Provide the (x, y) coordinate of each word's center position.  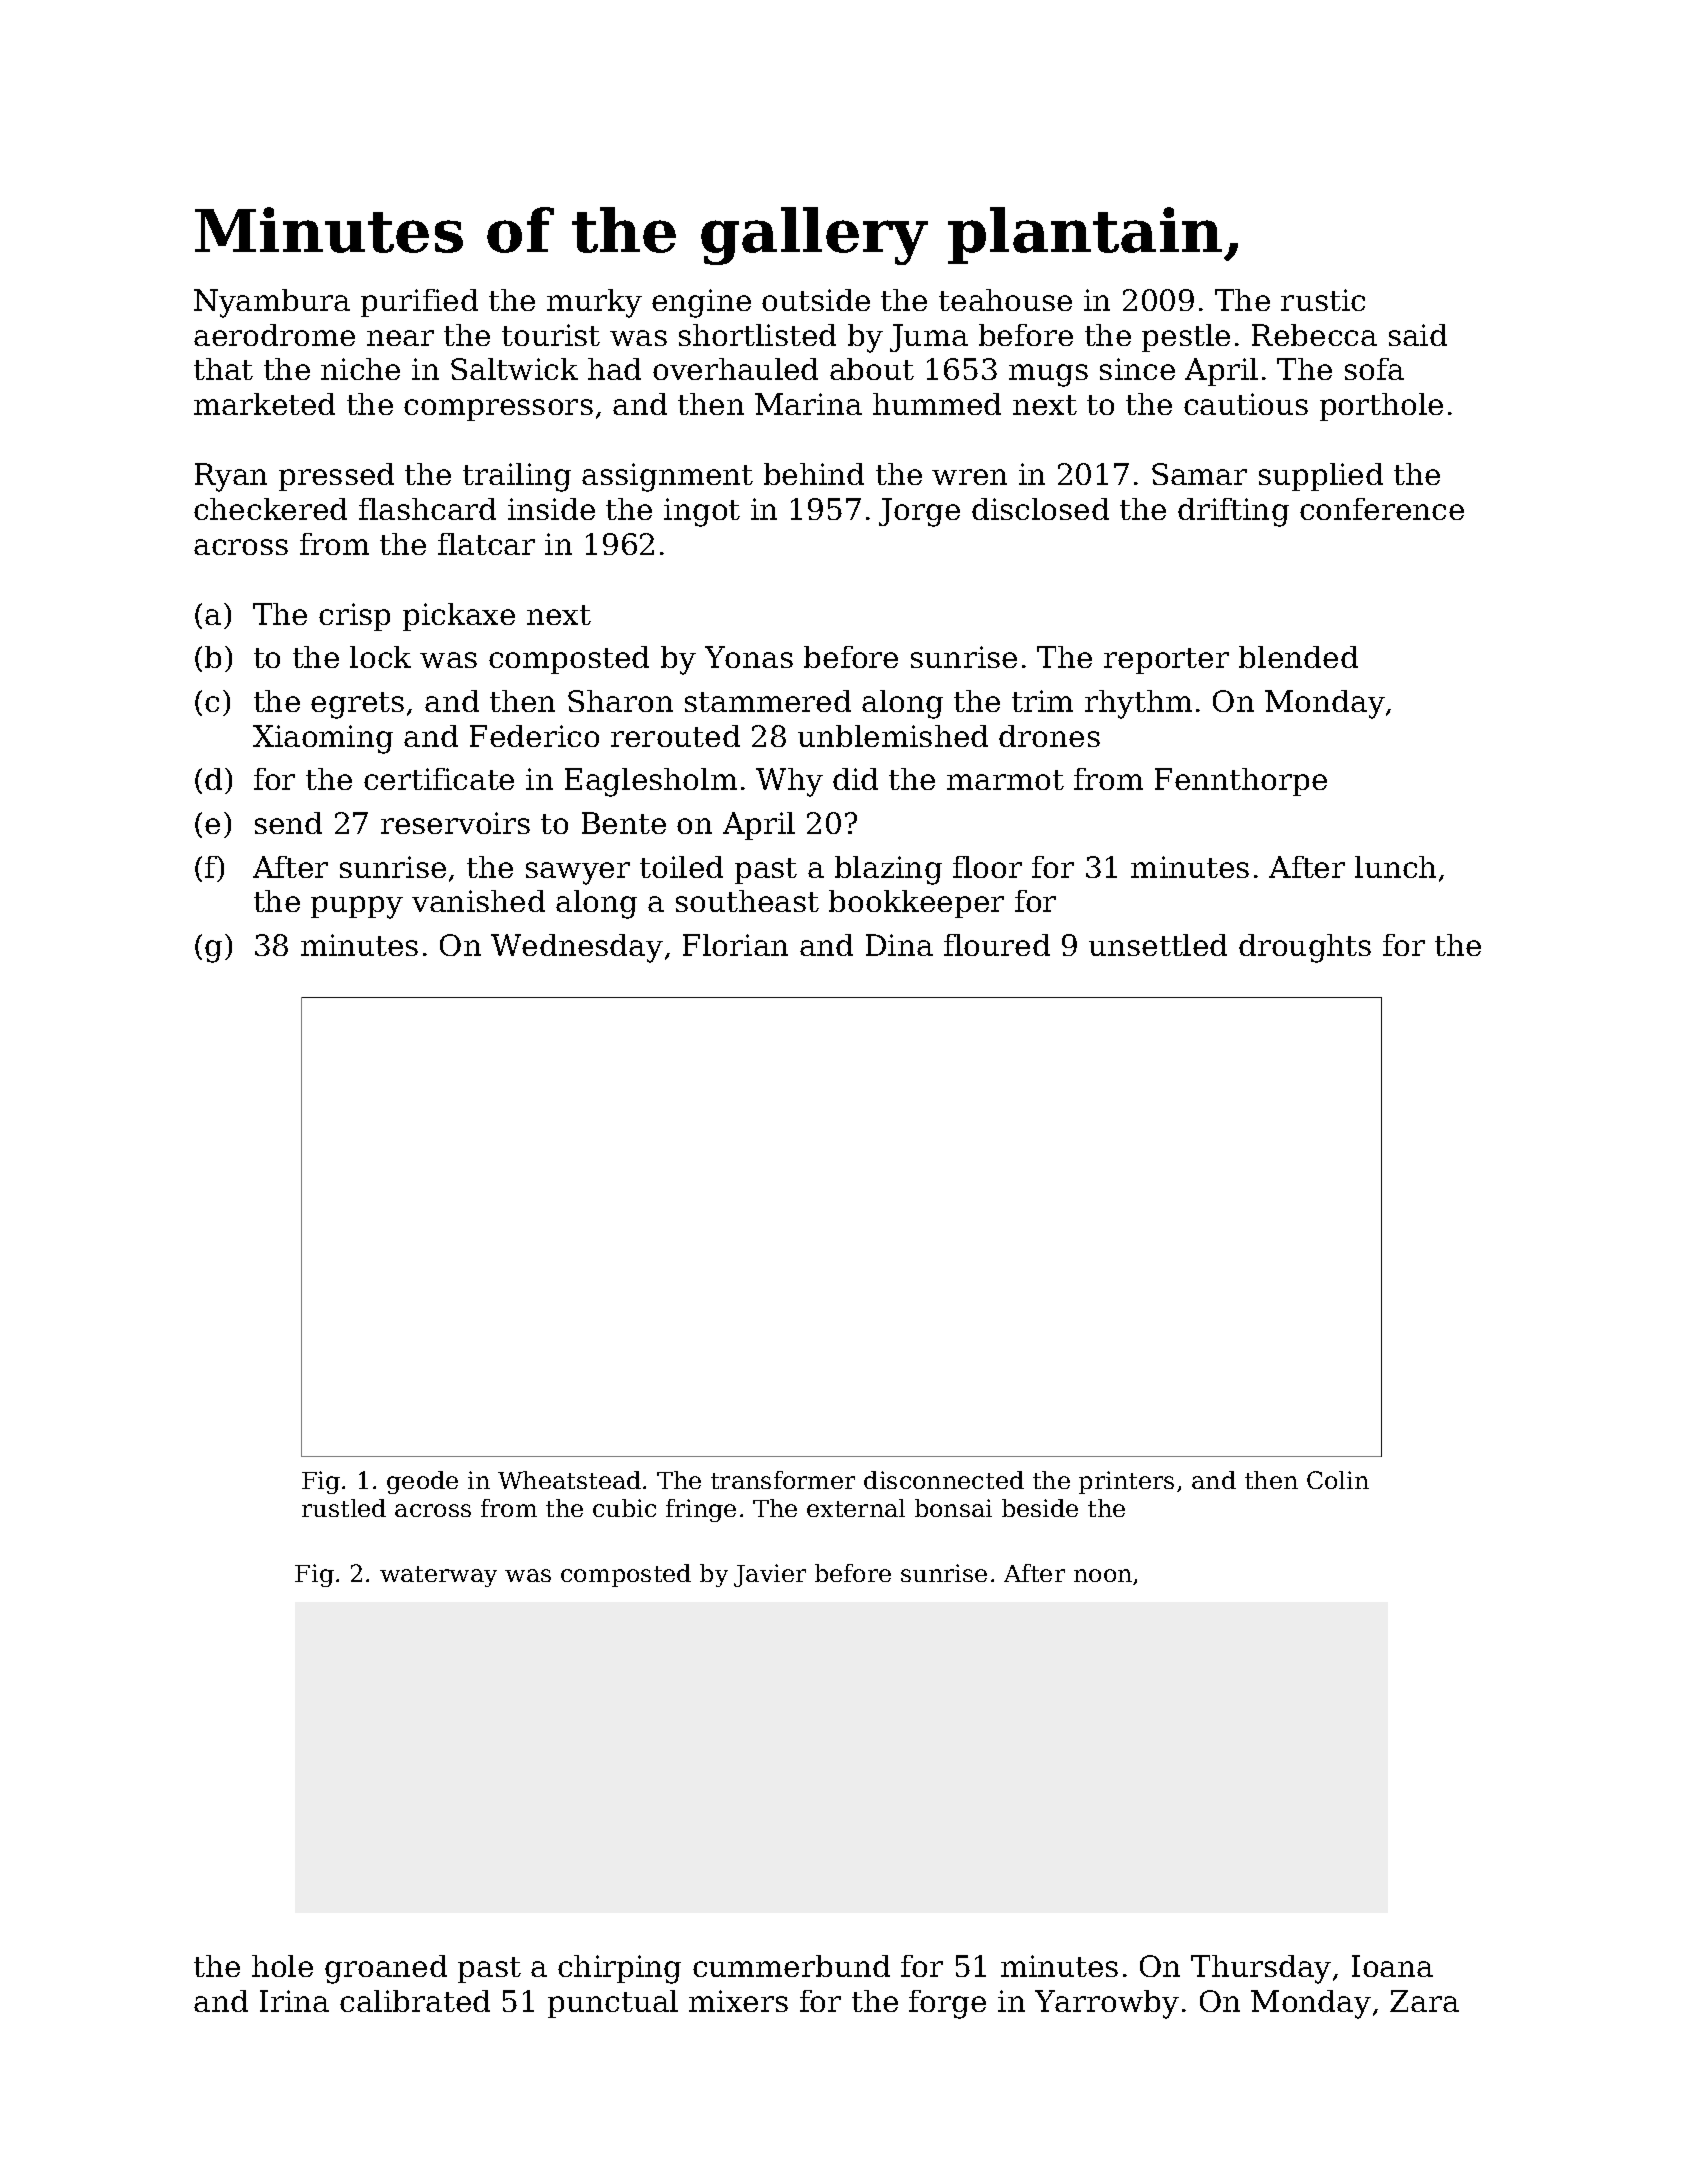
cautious (1246, 404)
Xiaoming (323, 739)
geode (422, 1482)
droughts (1305, 948)
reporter (1166, 661)
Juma (929, 338)
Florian (735, 945)
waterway (438, 1576)
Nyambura (272, 303)
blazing (888, 870)
